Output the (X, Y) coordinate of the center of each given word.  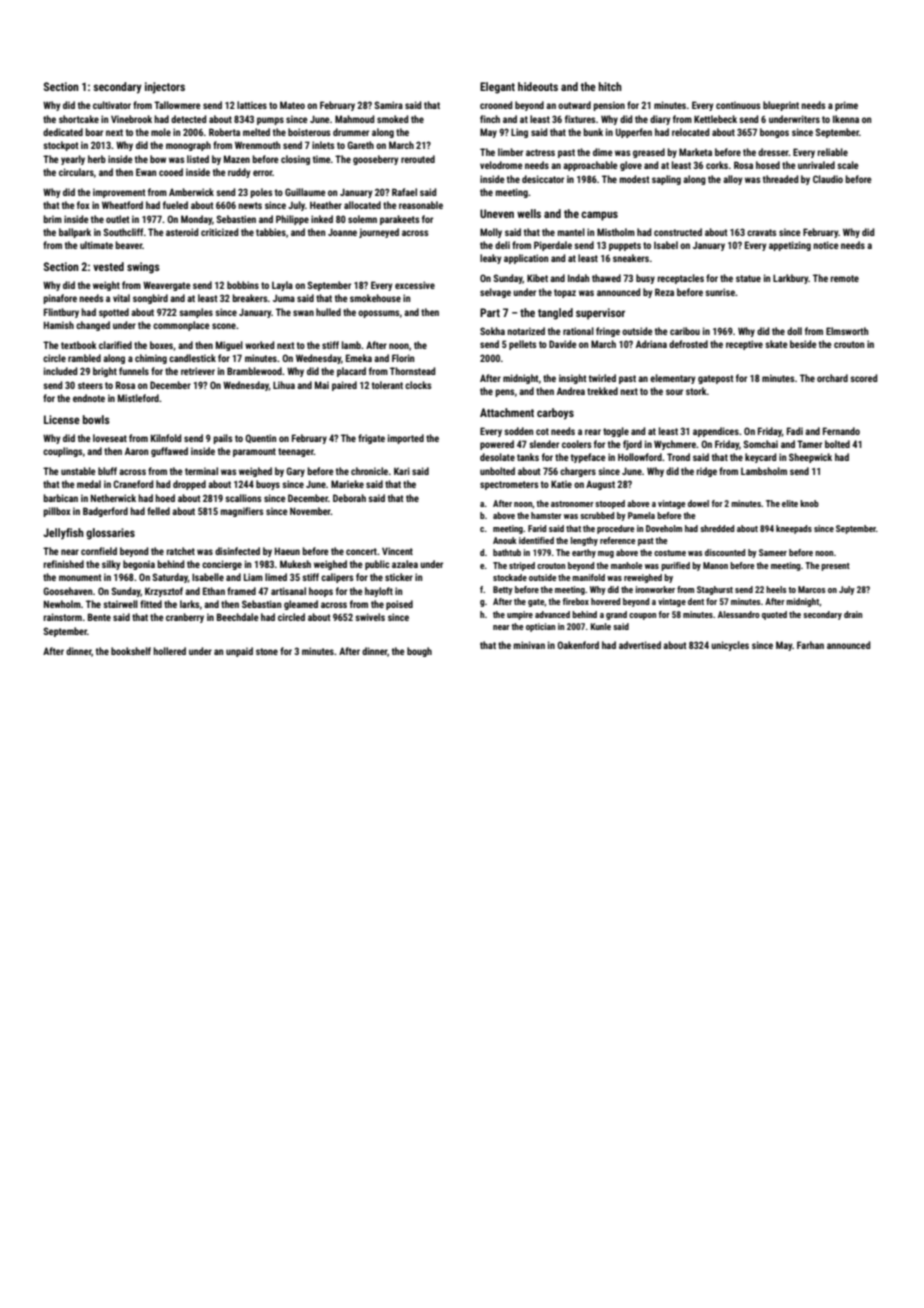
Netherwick (113, 498)
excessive (415, 285)
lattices (252, 105)
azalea (405, 564)
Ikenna (846, 119)
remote (844, 278)
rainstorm (62, 617)
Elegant (497, 88)
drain (853, 614)
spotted (114, 313)
